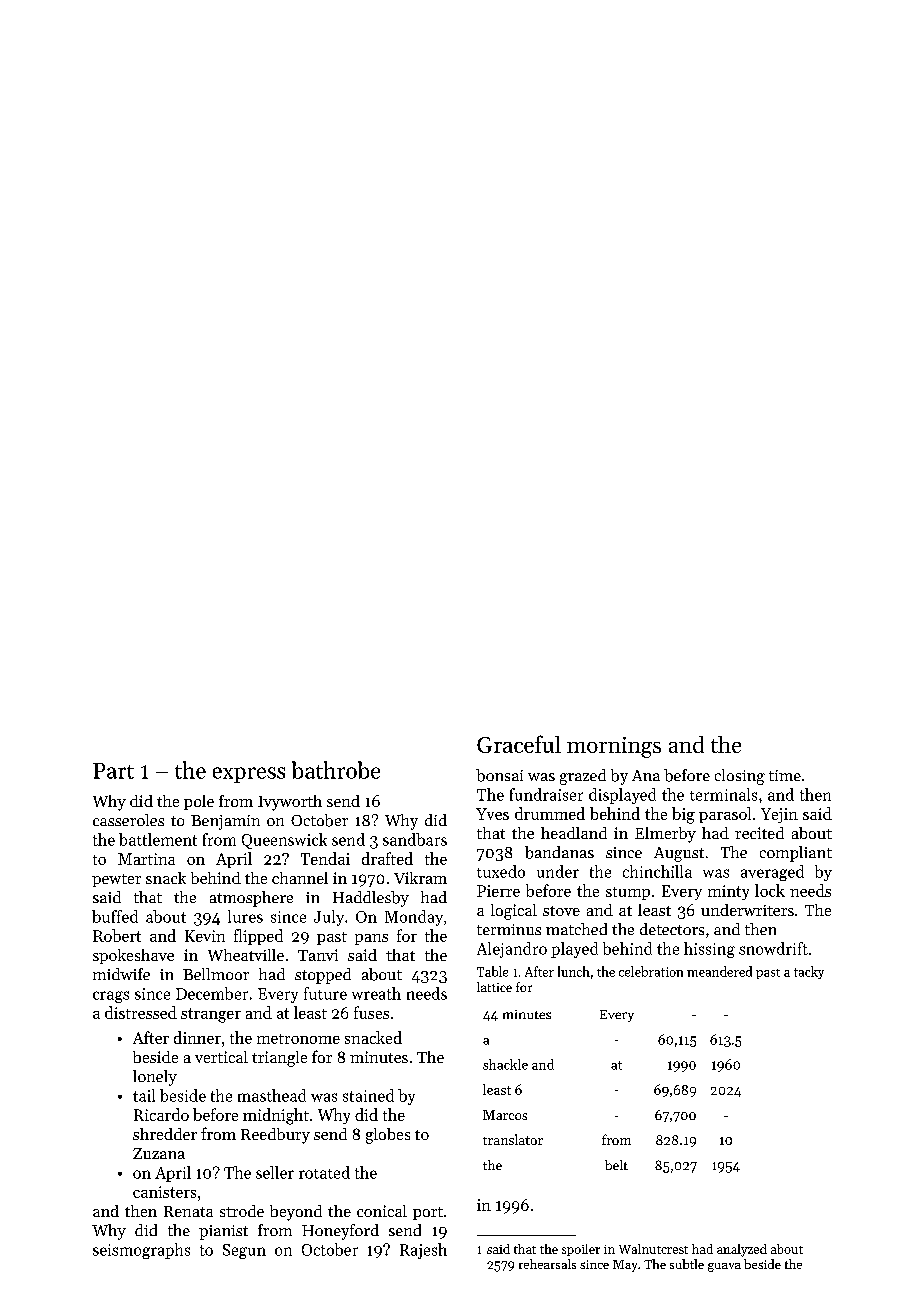  Describe the element at coordinates (672, 929) in the page. I see `detectors` at that location.
